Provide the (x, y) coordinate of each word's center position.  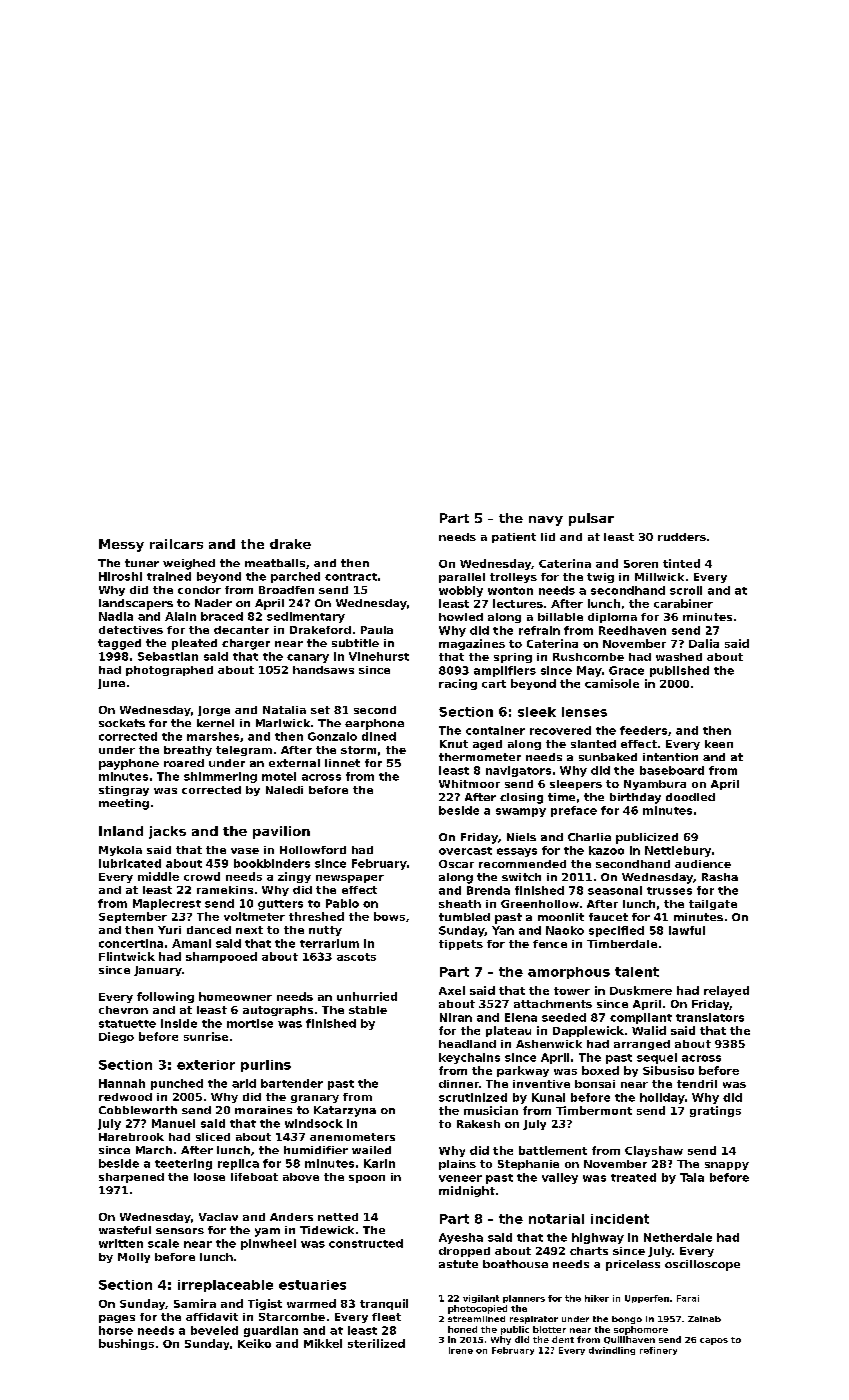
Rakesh (478, 1124)
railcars (176, 544)
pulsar (591, 519)
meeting (124, 804)
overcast (465, 851)
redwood (125, 1097)
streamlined (476, 1319)
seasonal (615, 890)
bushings (126, 1344)
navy (546, 521)
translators (710, 1017)
